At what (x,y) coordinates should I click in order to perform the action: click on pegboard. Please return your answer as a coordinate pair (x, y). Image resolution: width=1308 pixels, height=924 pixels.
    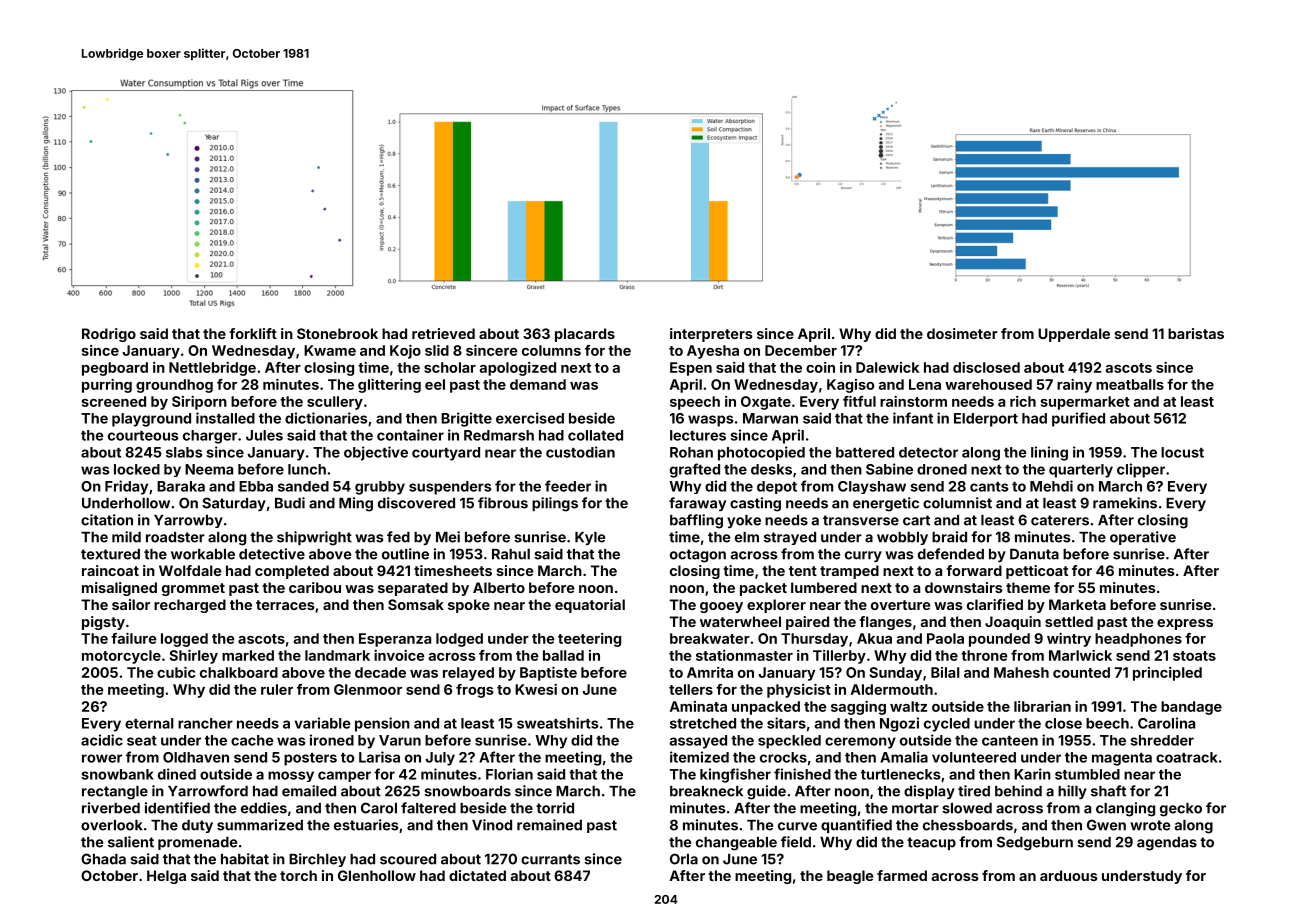
    Looking at the image, I should click on (115, 369).
